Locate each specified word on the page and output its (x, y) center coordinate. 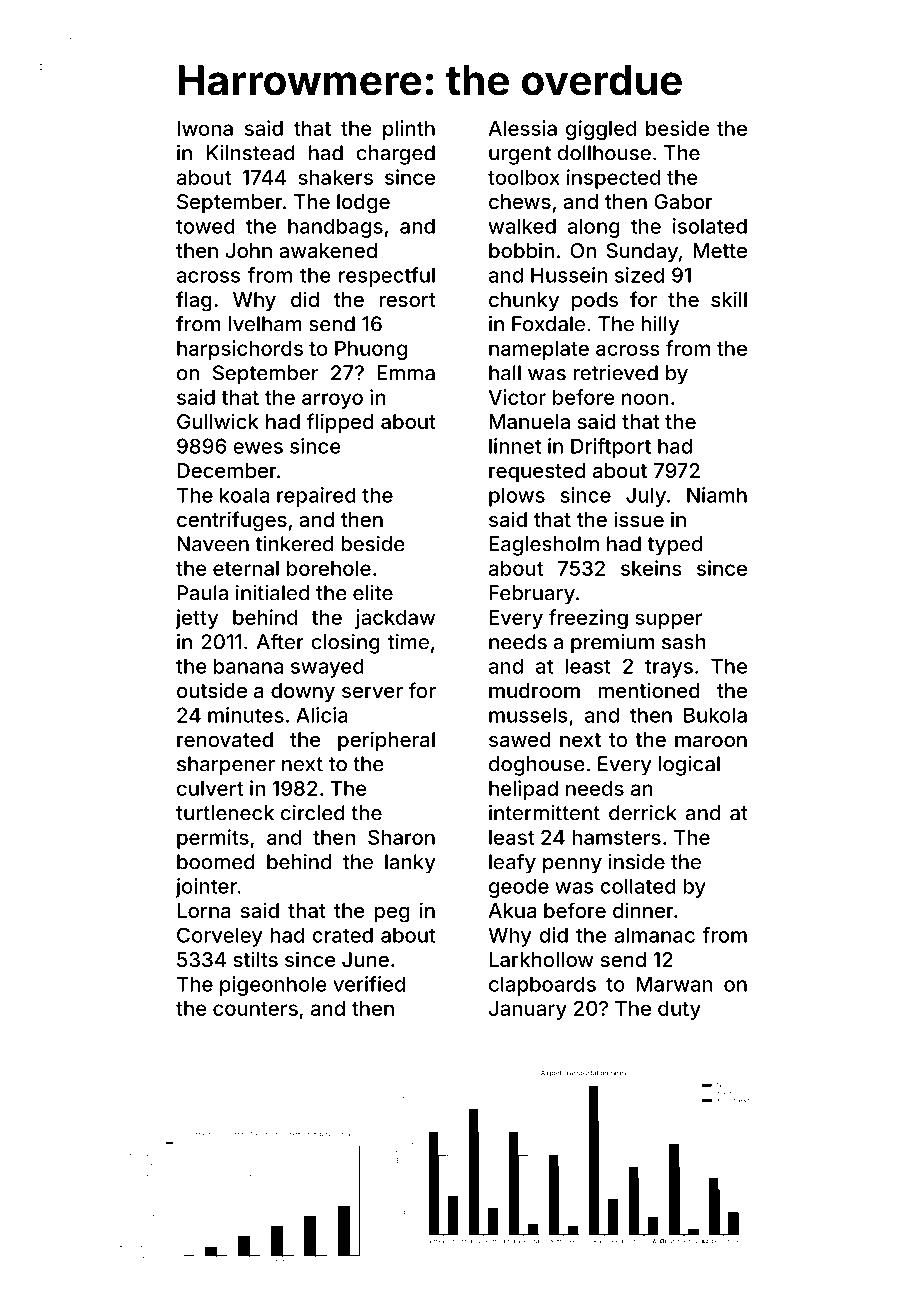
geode (519, 888)
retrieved (615, 373)
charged (395, 155)
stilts (255, 959)
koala (244, 495)
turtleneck (225, 813)
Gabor (683, 201)
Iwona (205, 128)
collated (638, 886)
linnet (515, 446)
